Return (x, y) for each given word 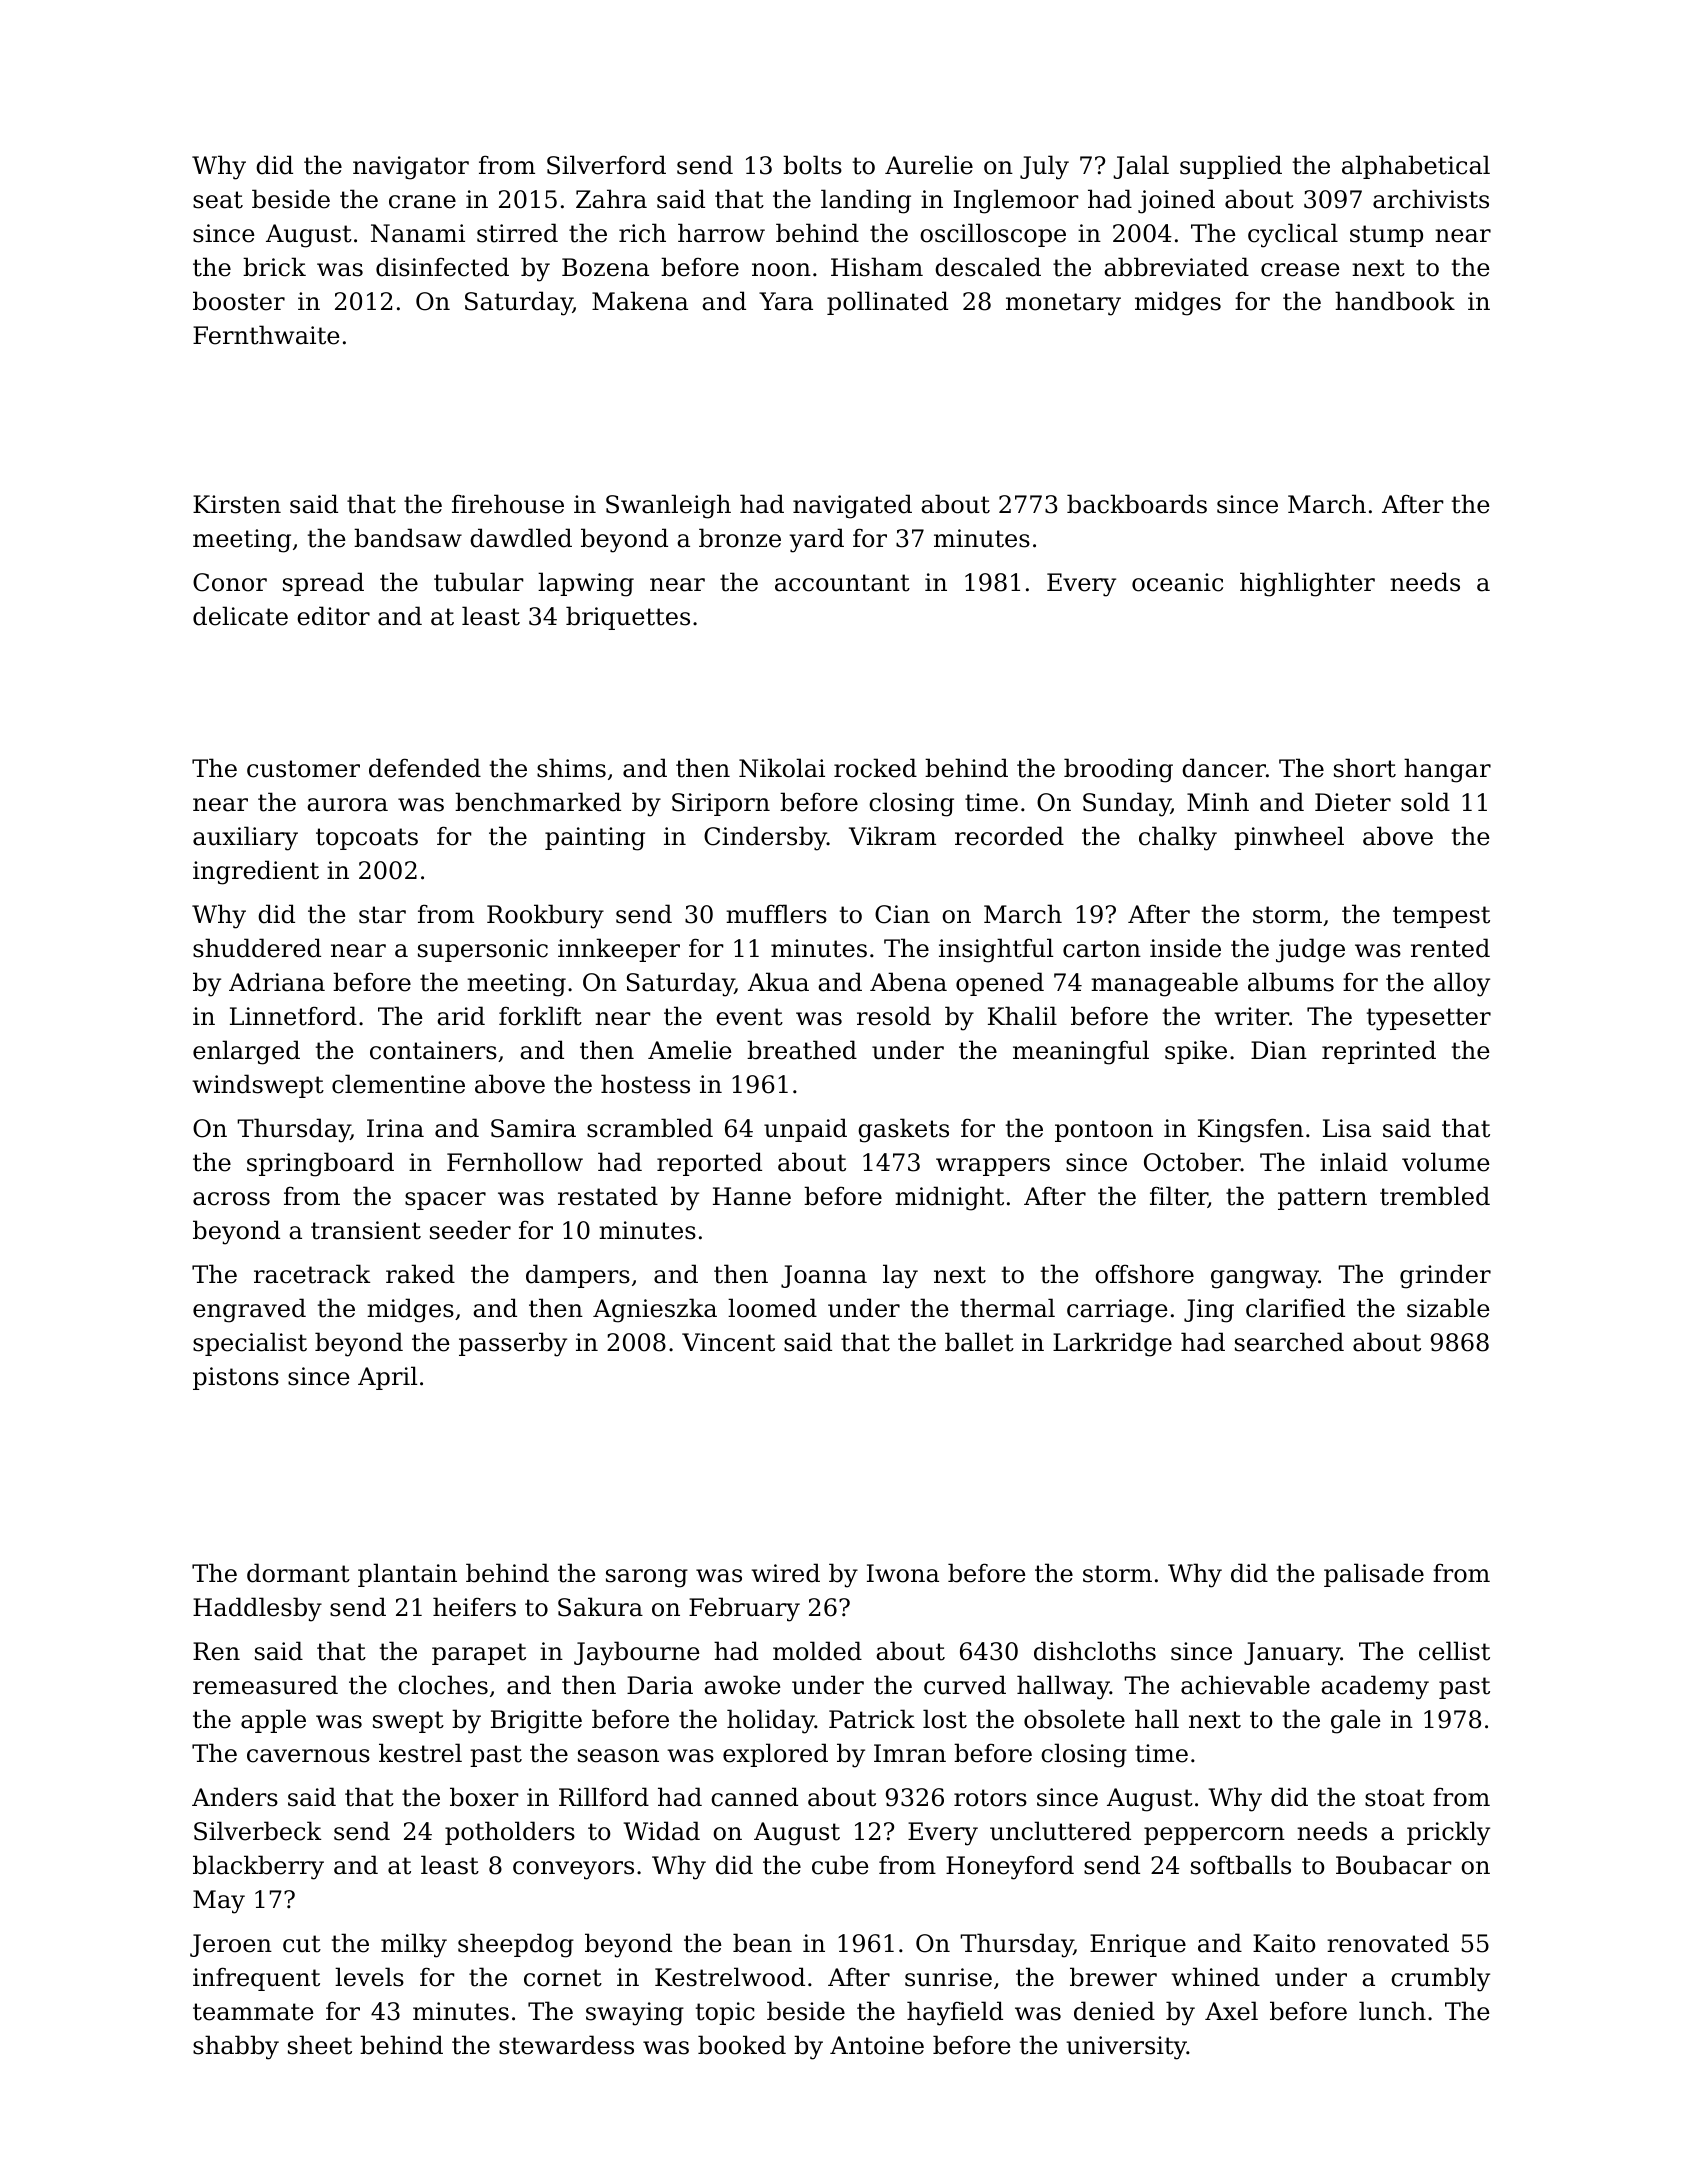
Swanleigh (668, 506)
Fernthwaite (266, 335)
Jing (1209, 1311)
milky (414, 1945)
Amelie (690, 1050)
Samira (533, 1128)
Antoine (877, 2045)
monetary (1063, 304)
